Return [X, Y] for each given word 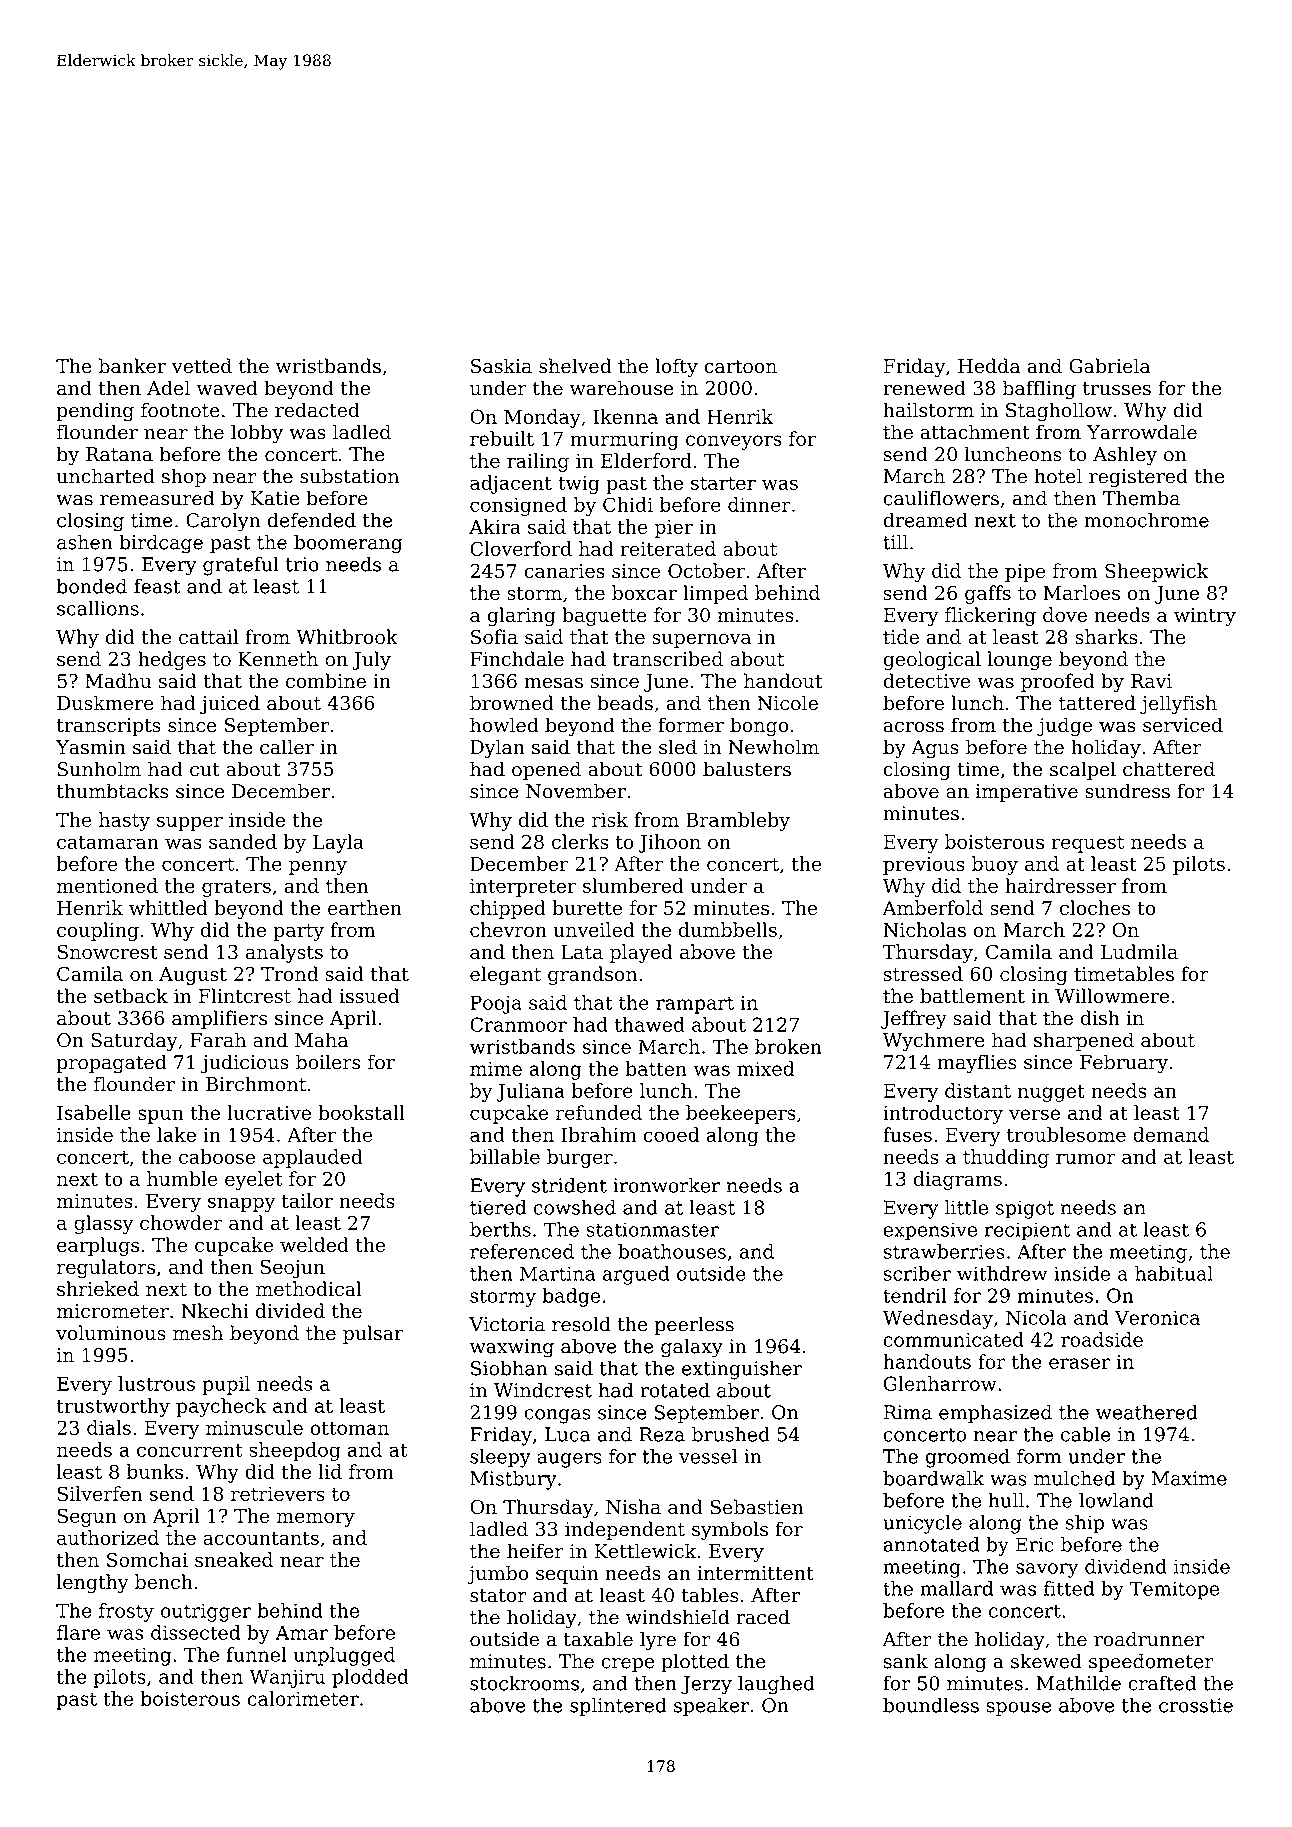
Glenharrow [940, 1383]
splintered [618, 1706]
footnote [180, 410]
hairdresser [1060, 885]
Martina [557, 1273]
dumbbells [728, 929]
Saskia [501, 366]
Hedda [989, 366]
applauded [313, 1158]
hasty [124, 821]
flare [78, 1632]
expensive [930, 1231]
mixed [765, 1068]
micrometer [113, 1311]
